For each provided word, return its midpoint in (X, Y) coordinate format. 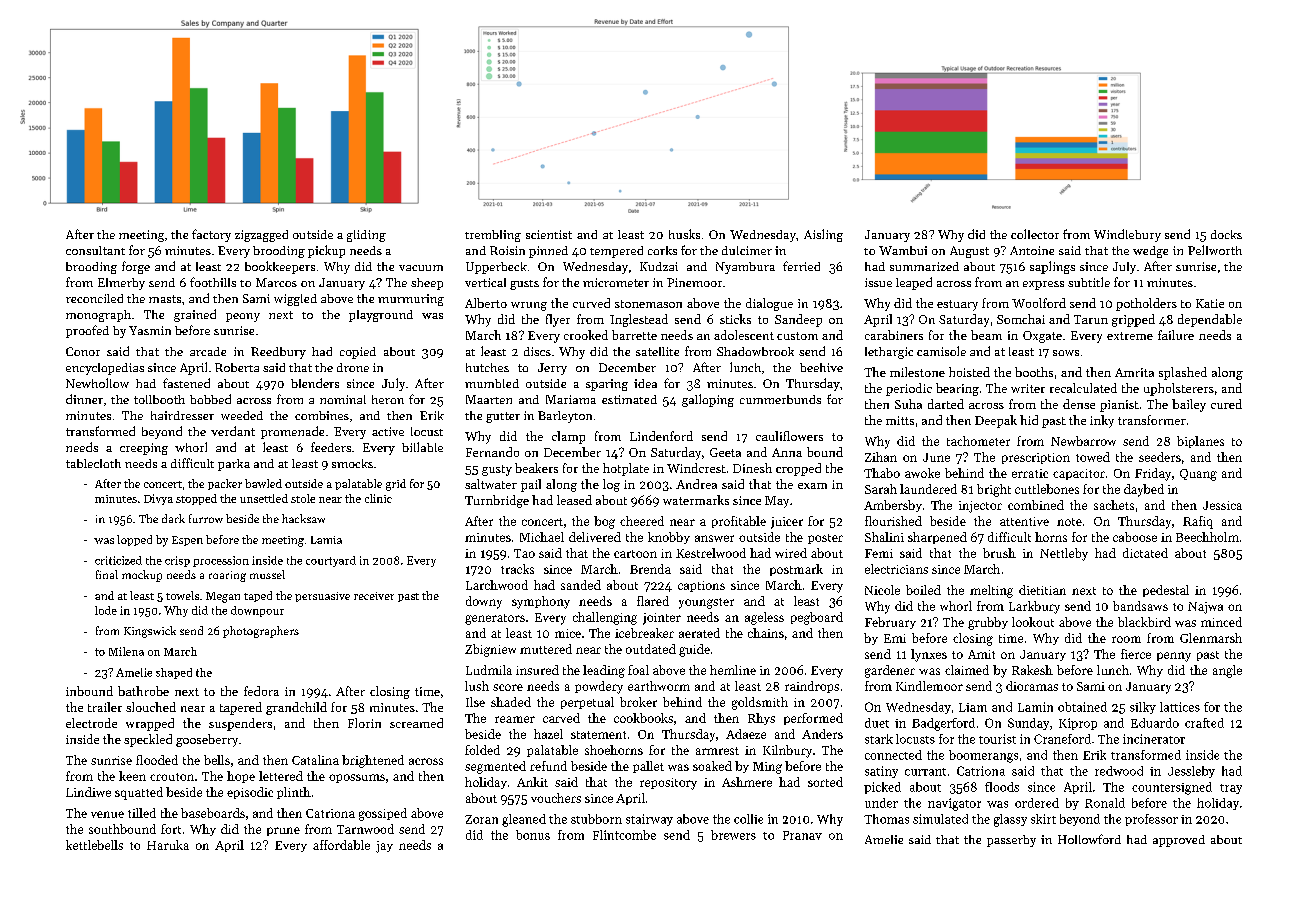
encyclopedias (105, 369)
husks (684, 234)
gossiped (383, 814)
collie (748, 819)
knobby (669, 538)
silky (1143, 708)
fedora (261, 691)
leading (604, 671)
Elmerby (121, 284)
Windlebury (1127, 235)
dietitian (1042, 590)
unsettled (264, 498)
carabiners (894, 335)
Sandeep (798, 320)
